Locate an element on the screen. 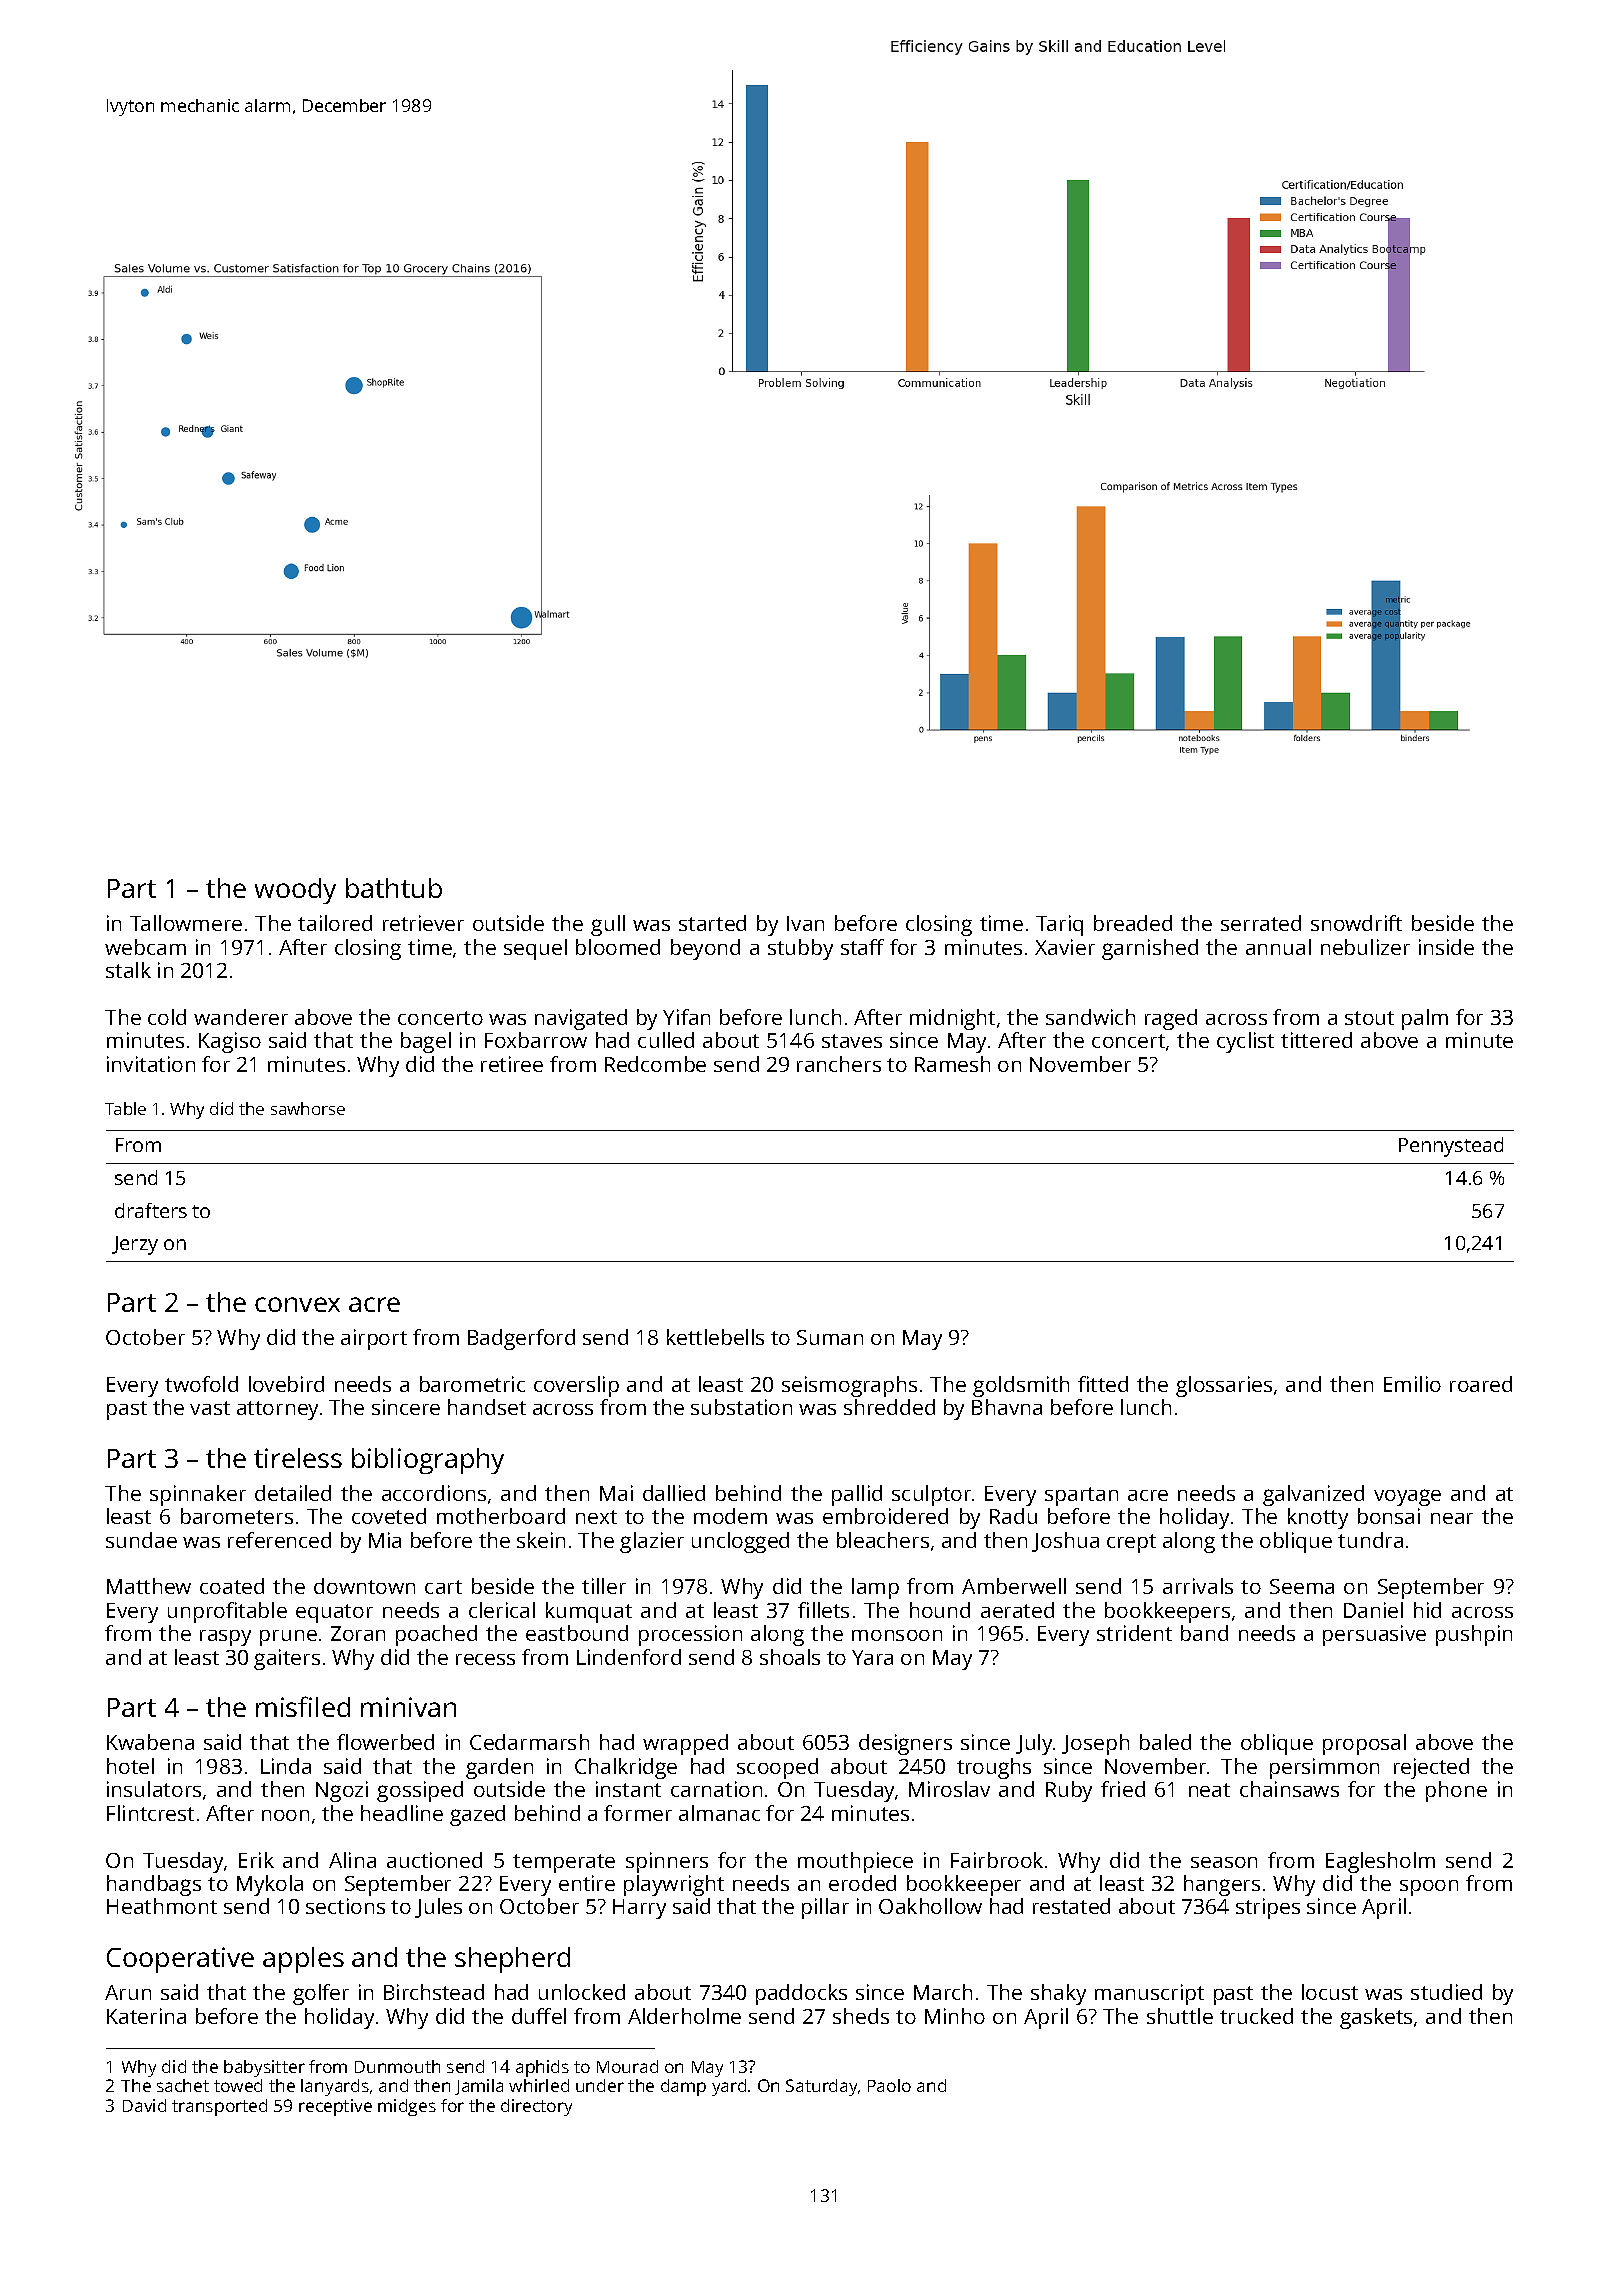  snowdrift is located at coordinates (1356, 923).
